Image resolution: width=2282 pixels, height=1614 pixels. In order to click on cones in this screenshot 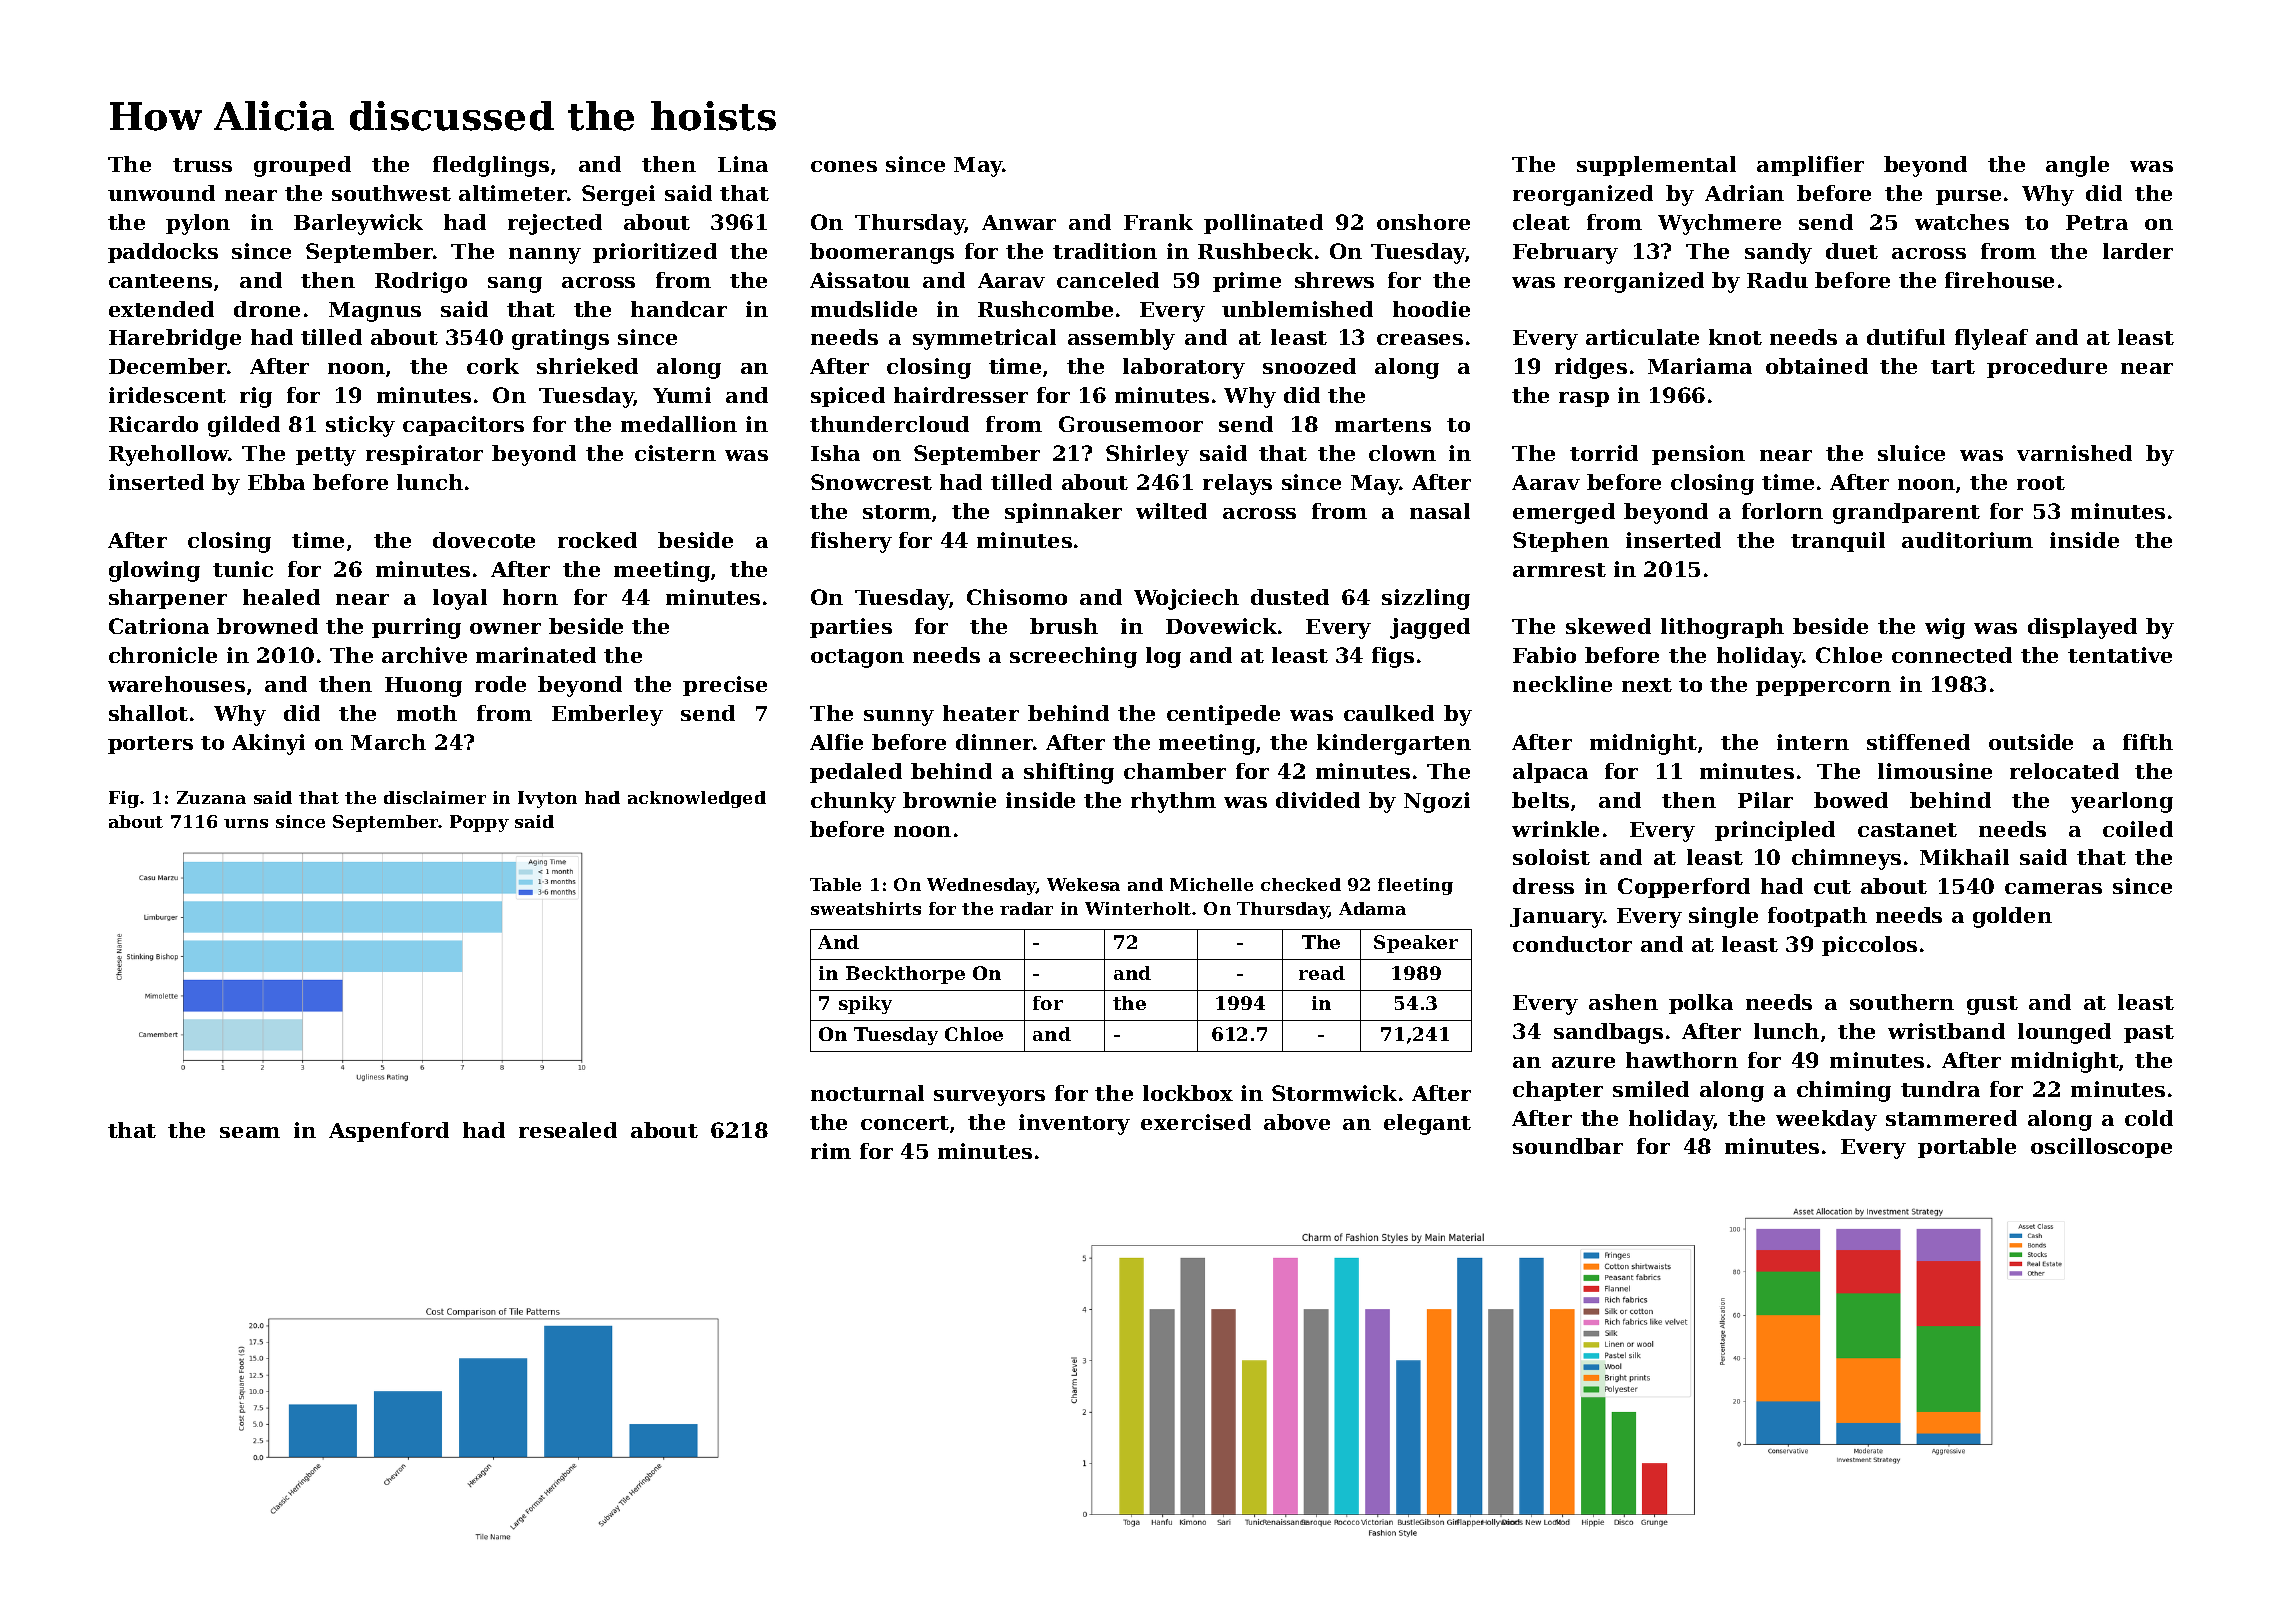, I will do `click(844, 166)`.
